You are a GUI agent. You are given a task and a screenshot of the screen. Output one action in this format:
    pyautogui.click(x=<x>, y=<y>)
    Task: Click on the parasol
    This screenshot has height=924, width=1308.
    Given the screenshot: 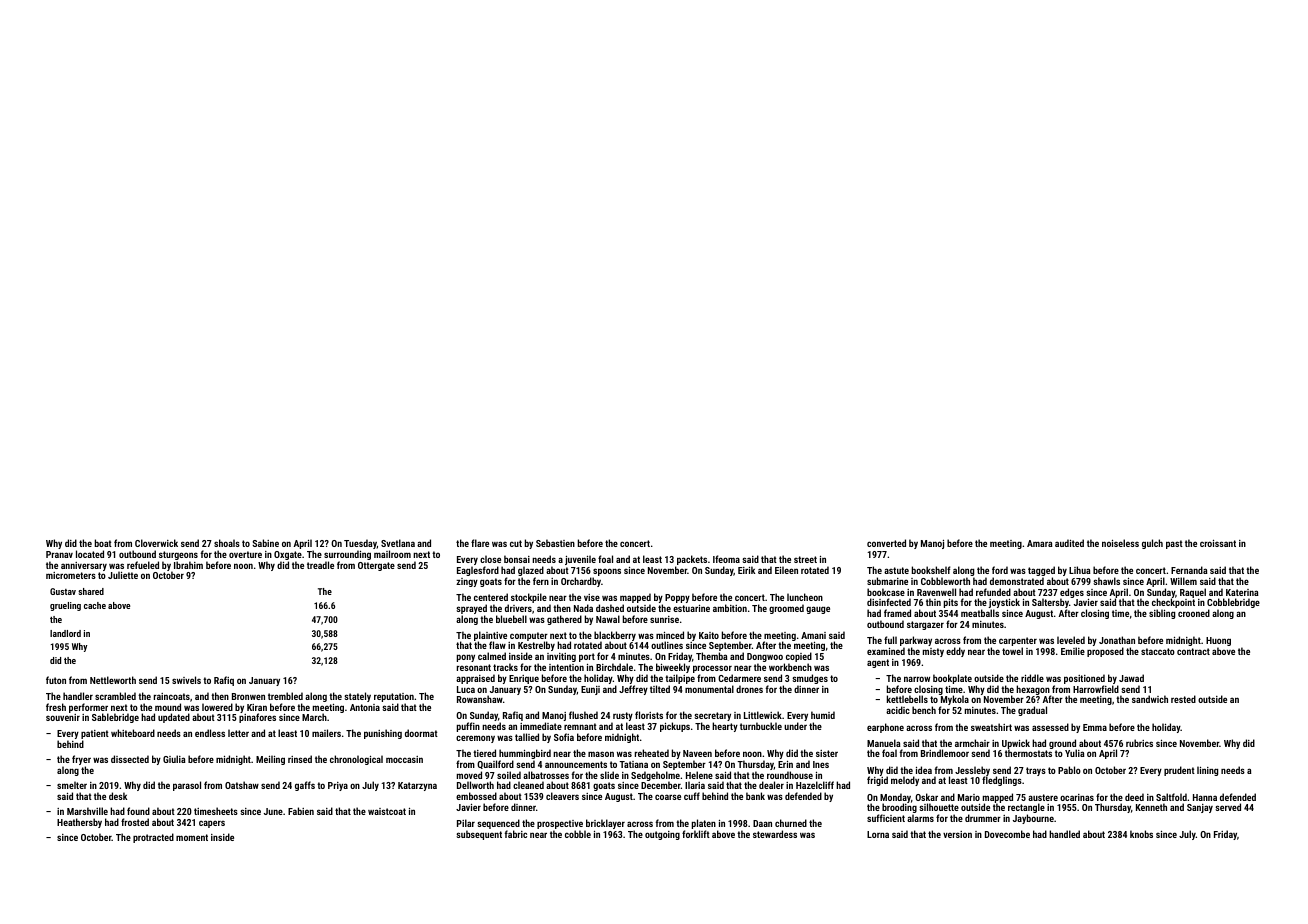 What is the action you would take?
    pyautogui.click(x=187, y=786)
